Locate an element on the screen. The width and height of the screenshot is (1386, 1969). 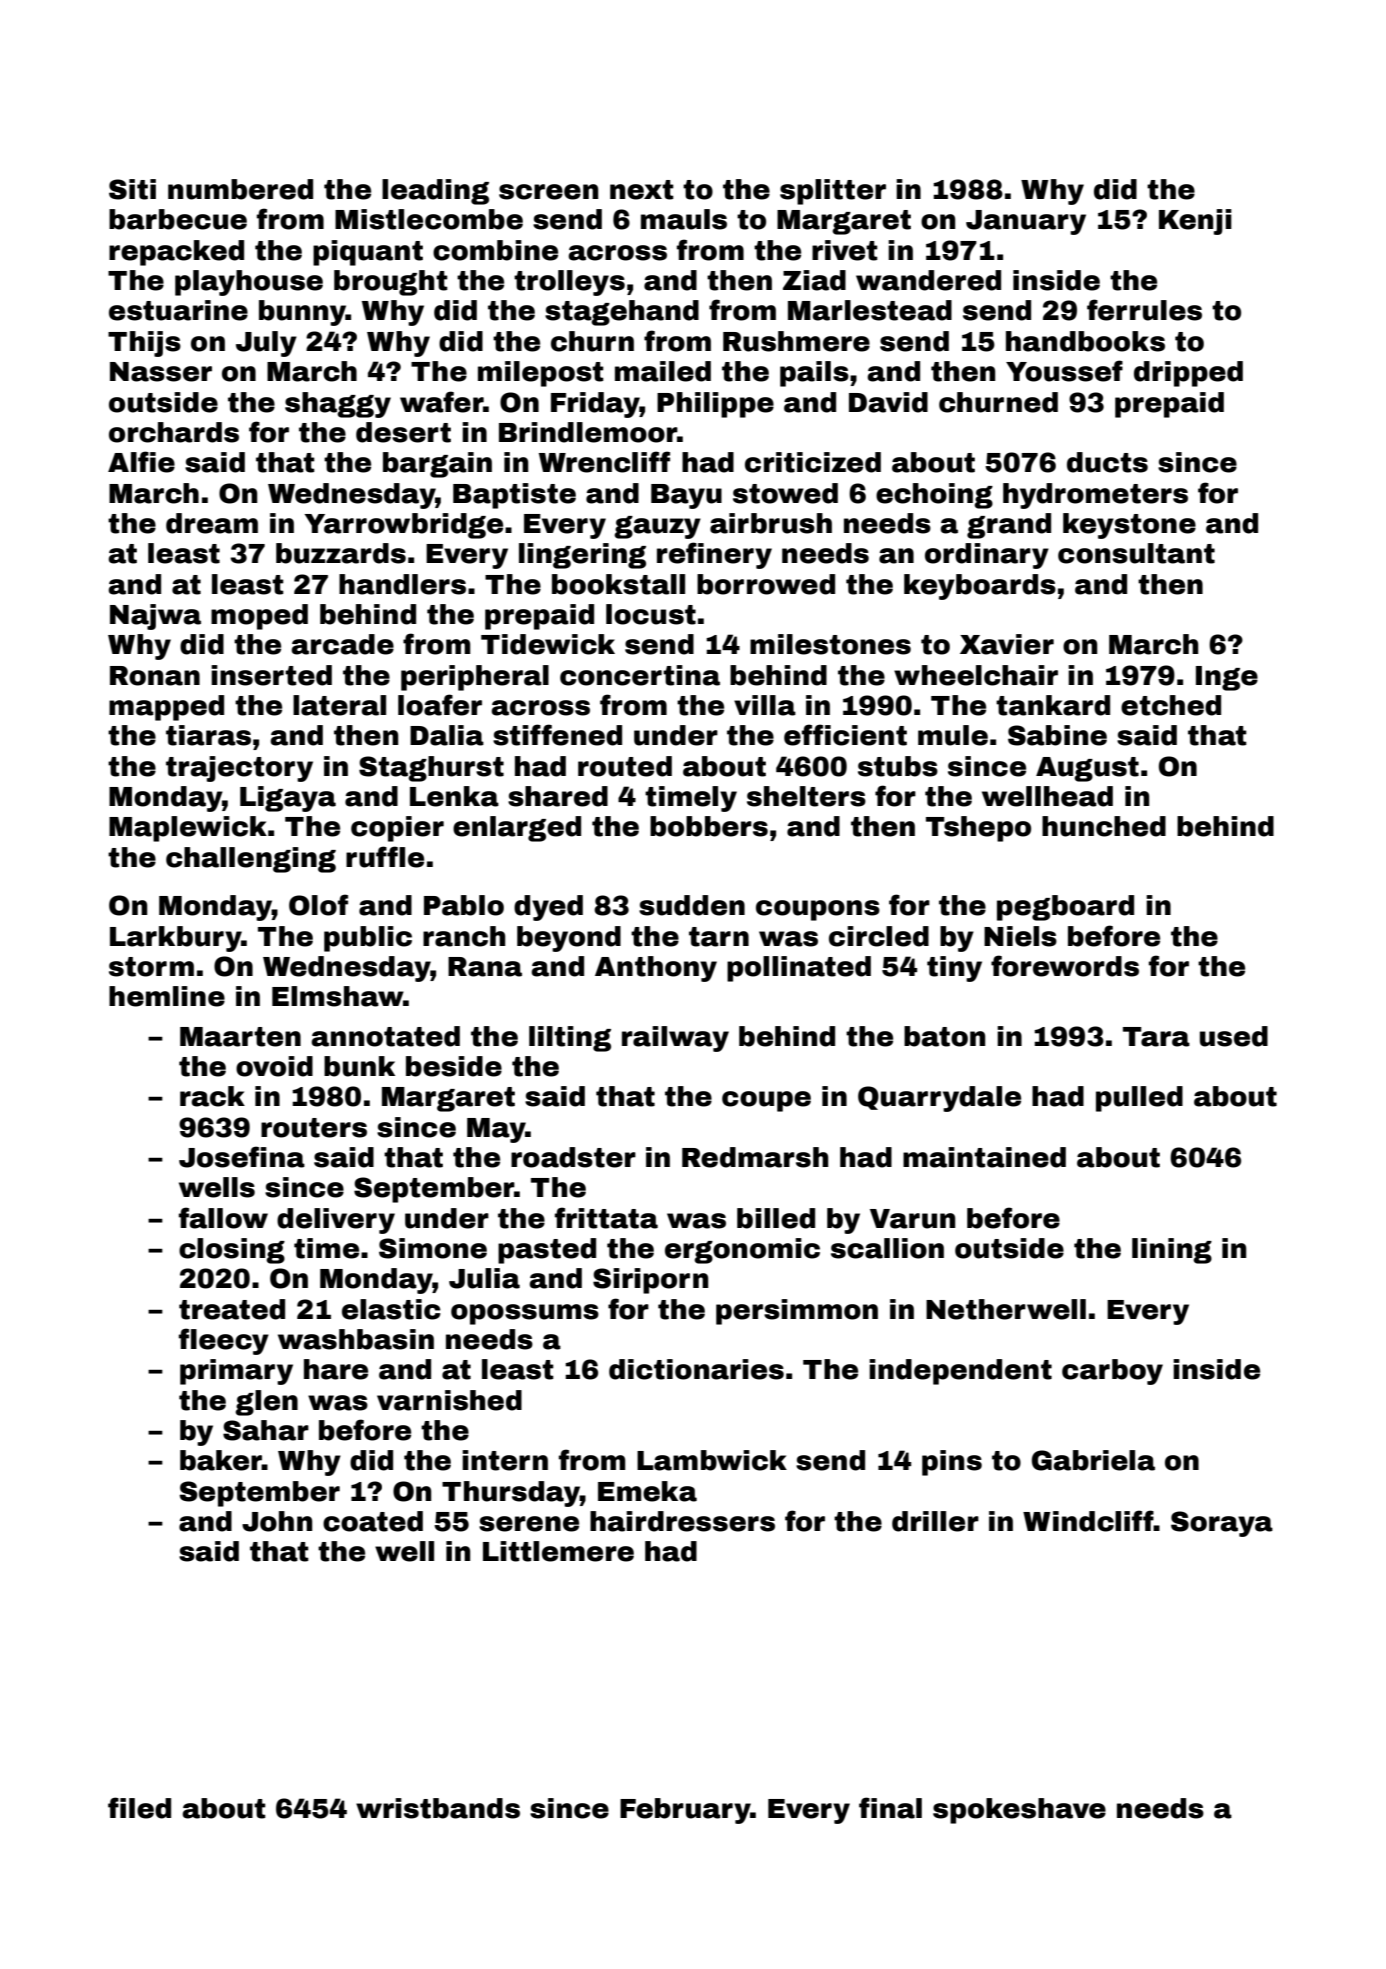
Lenka is located at coordinates (454, 796).
